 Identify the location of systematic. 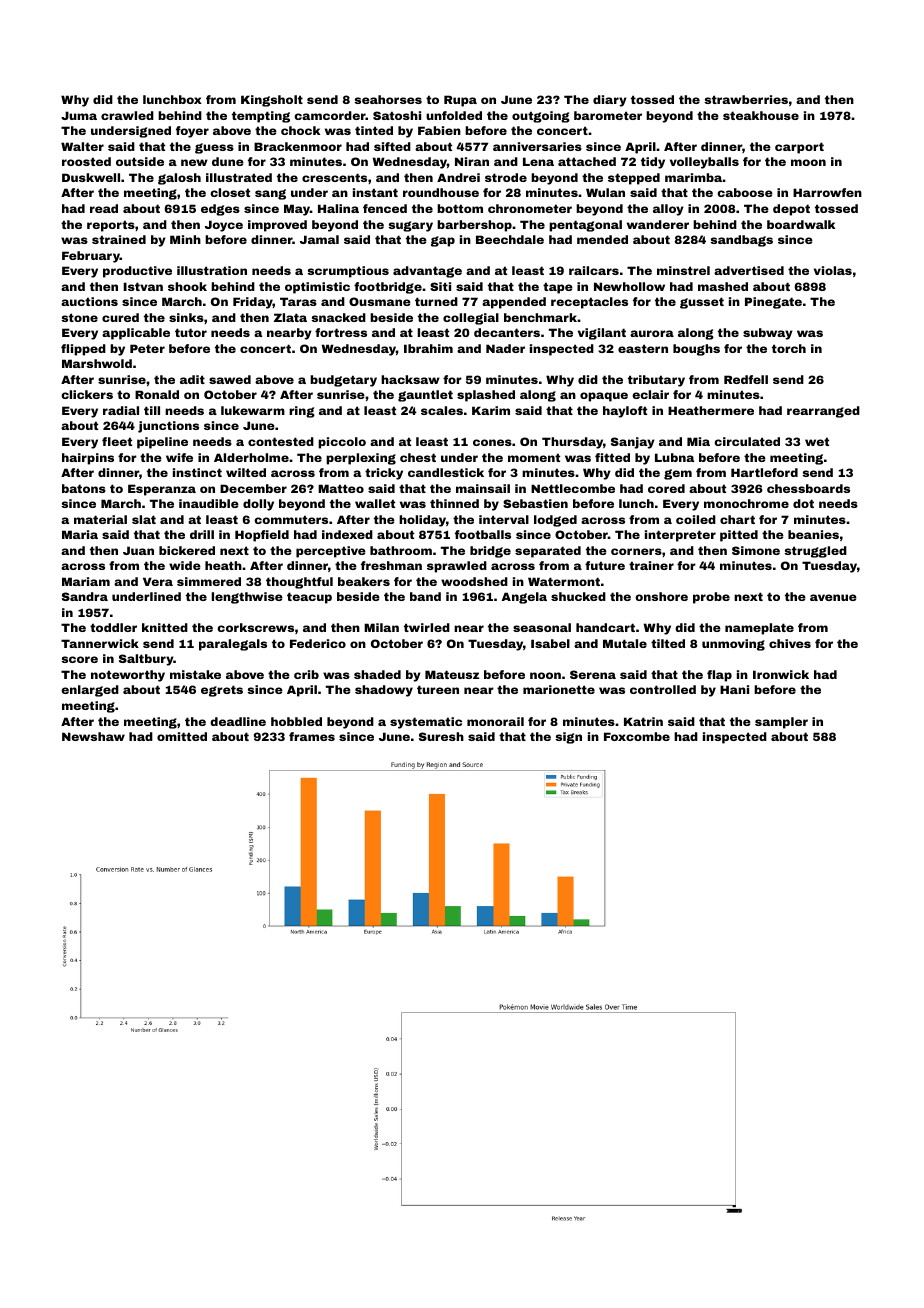
(426, 723).
